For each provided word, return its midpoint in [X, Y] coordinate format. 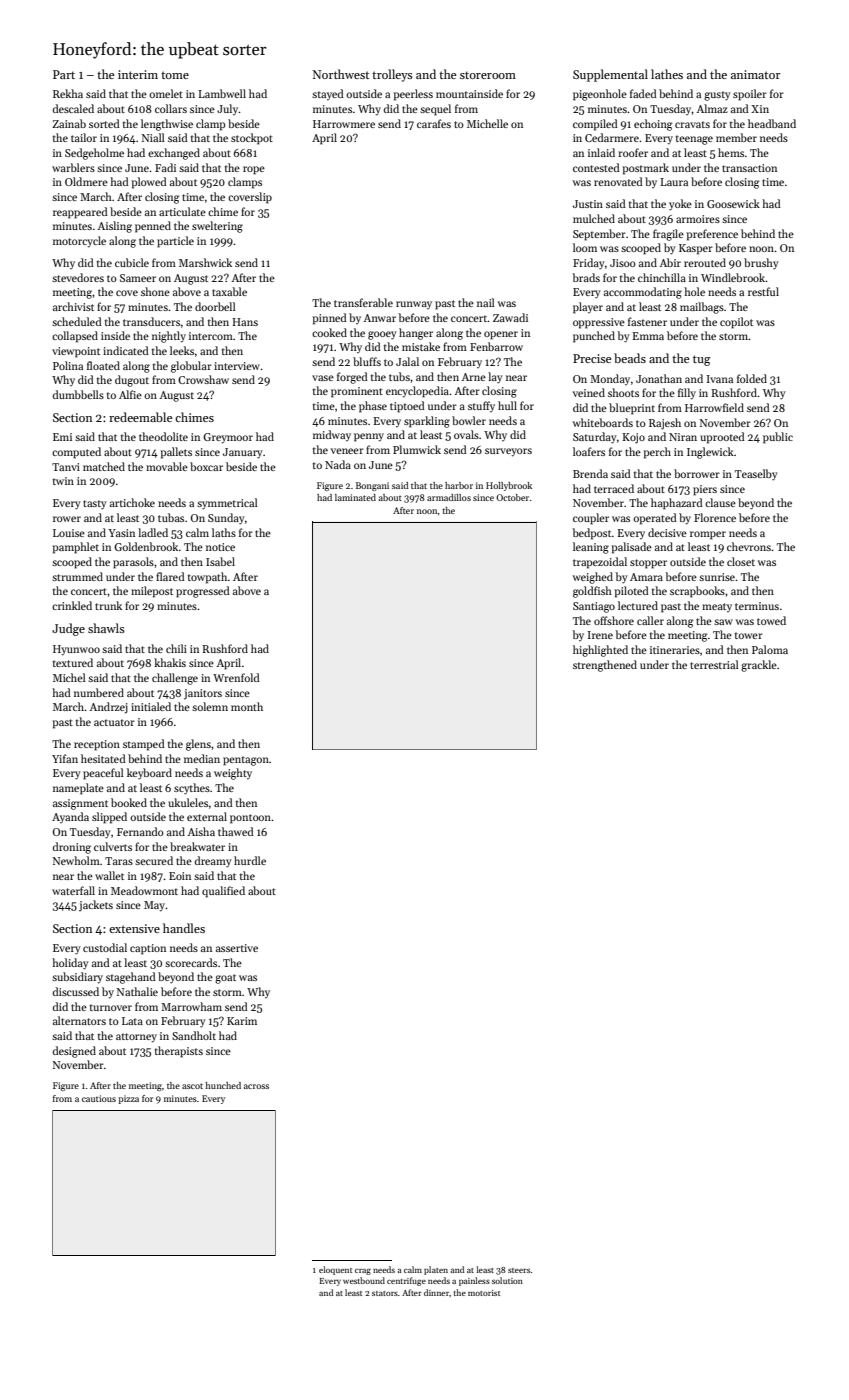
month [247, 706]
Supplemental [610, 75]
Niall [153, 137]
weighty [233, 774]
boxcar [206, 466]
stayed [328, 94]
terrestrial [714, 664]
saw [723, 622]
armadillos [449, 497]
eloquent [335, 1270]
